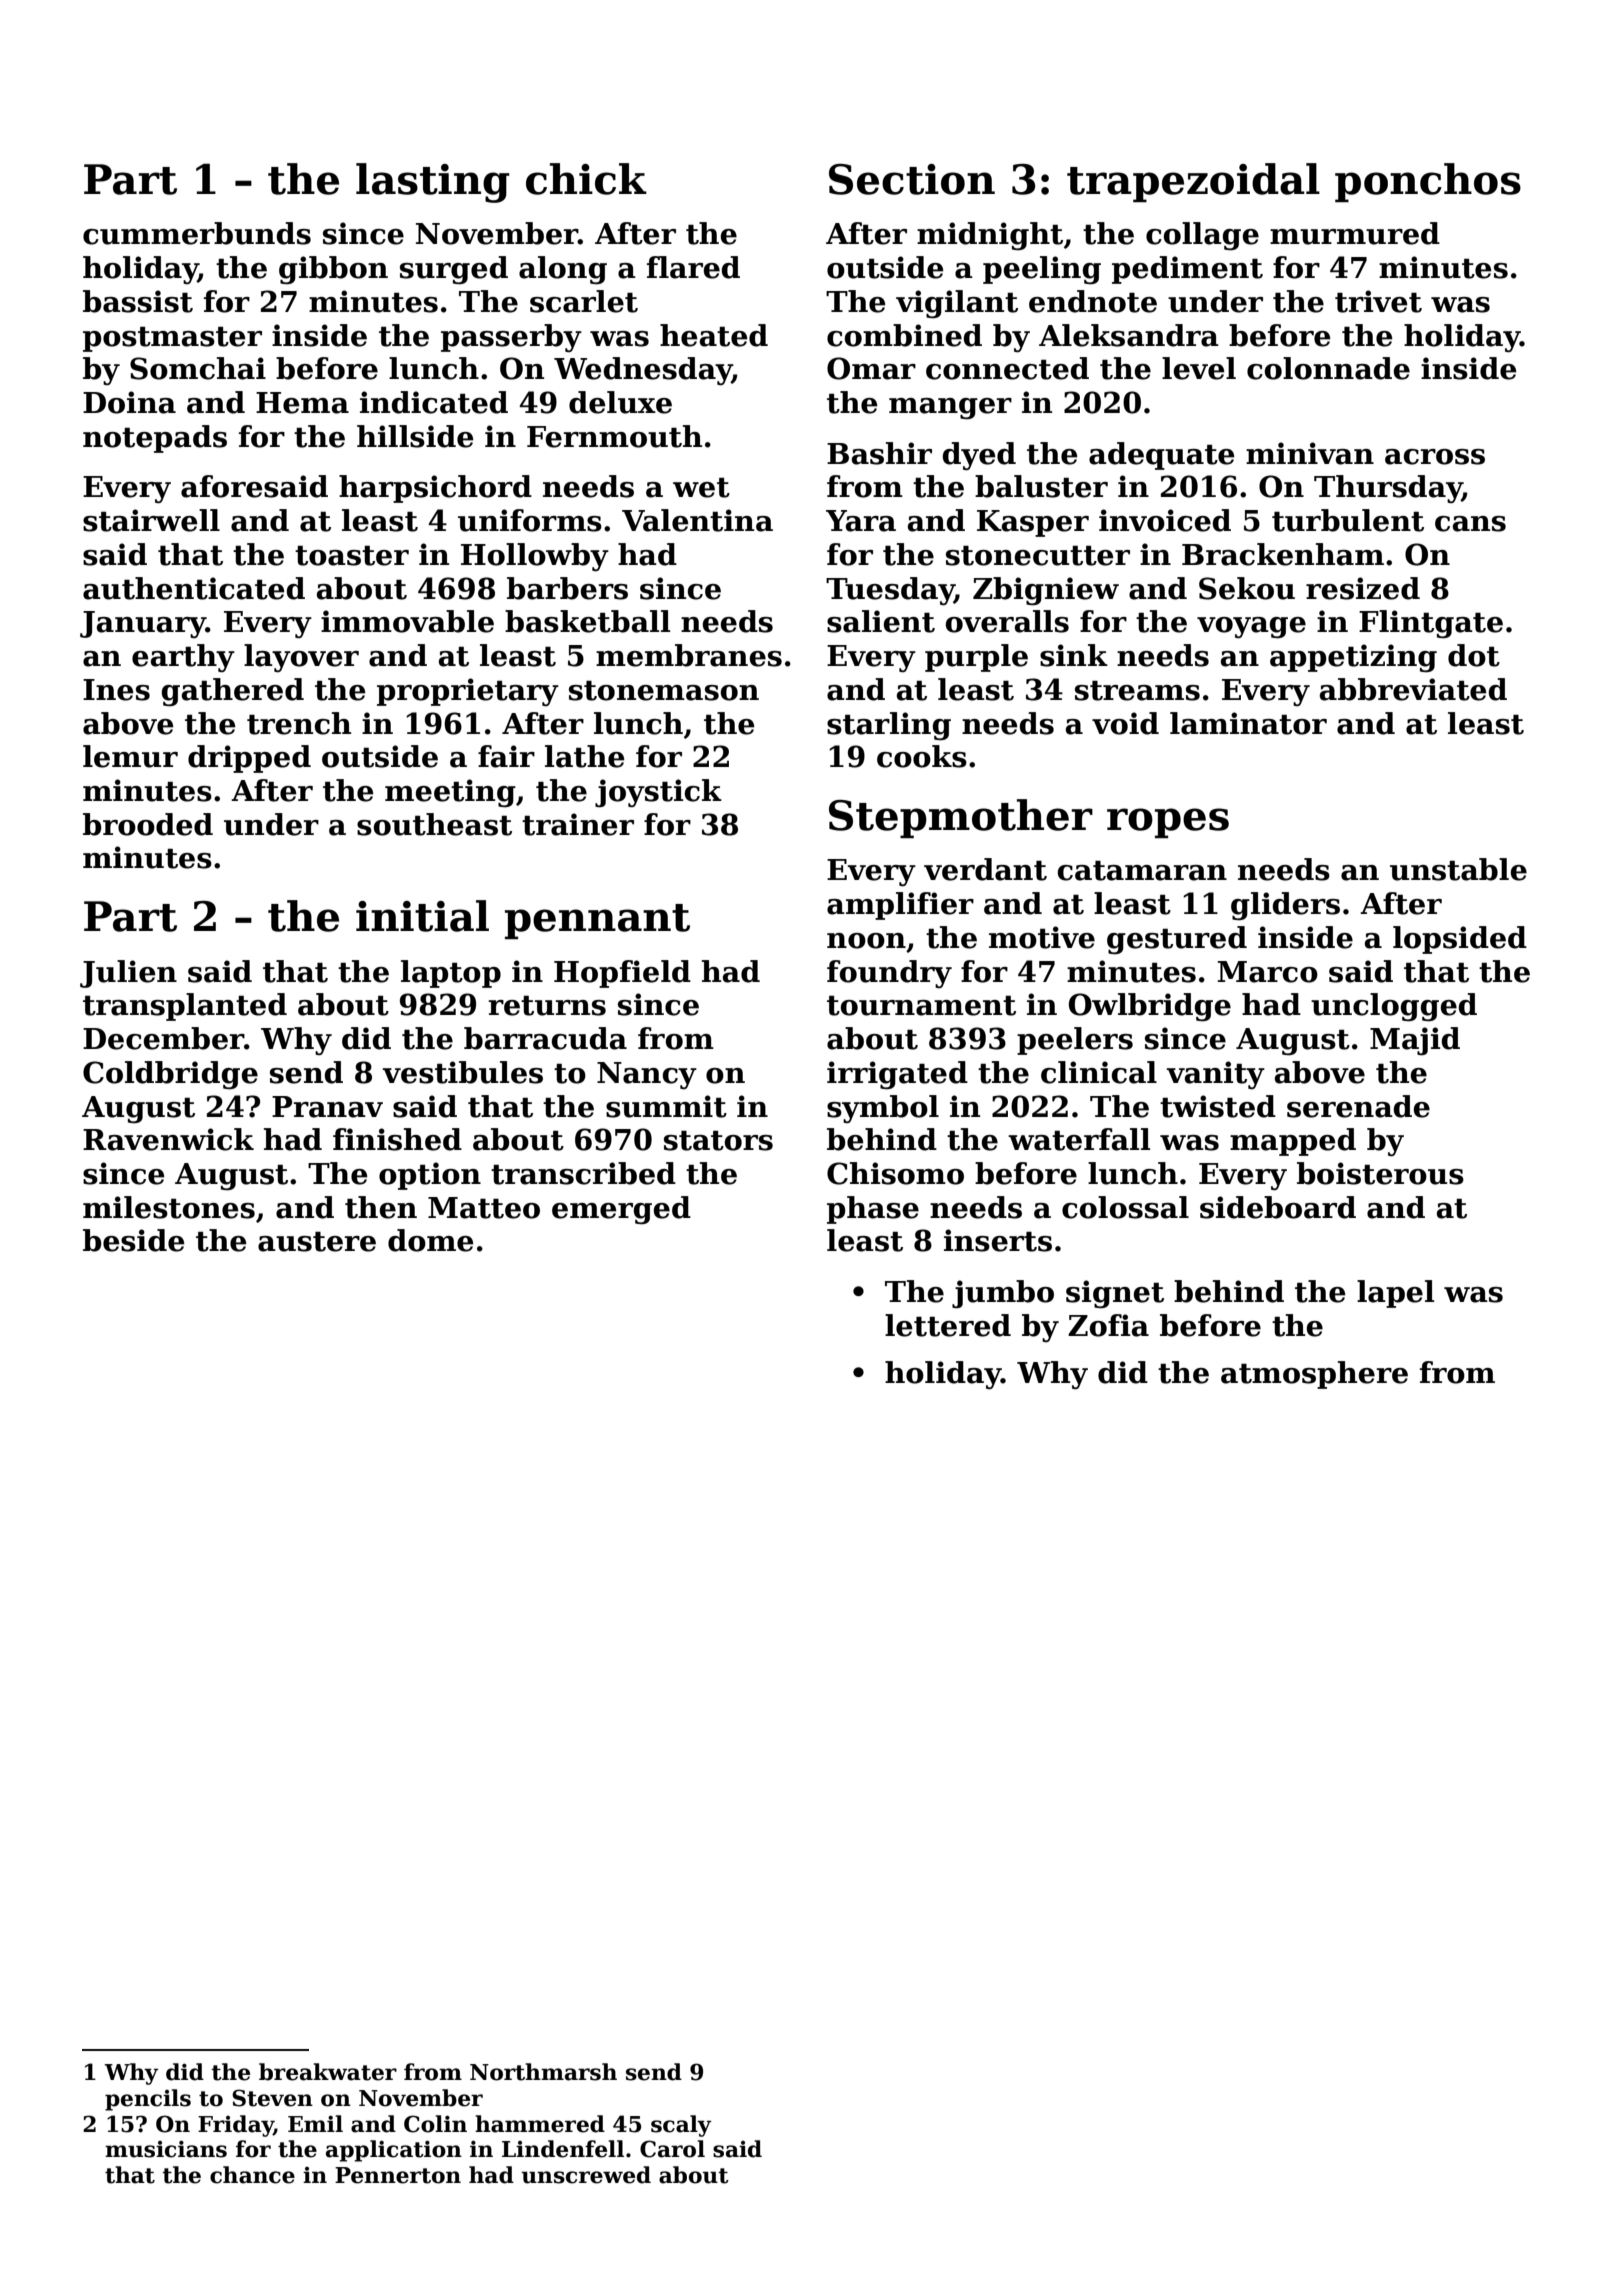 This screenshot has width=1620, height=2292. What do you see at coordinates (398, 2175) in the screenshot?
I see `Pennerton` at bounding box center [398, 2175].
